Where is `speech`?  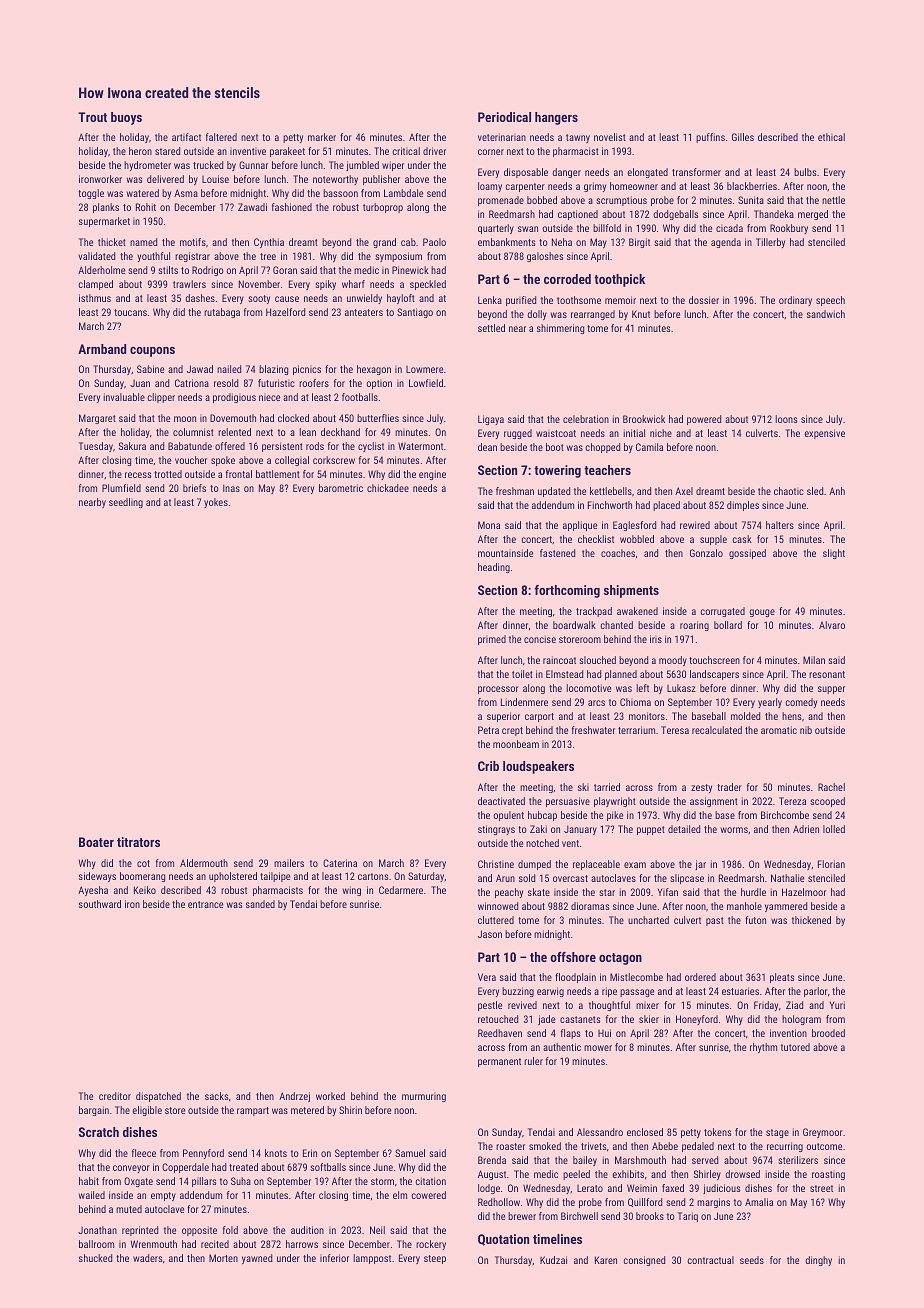 speech is located at coordinates (830, 301).
